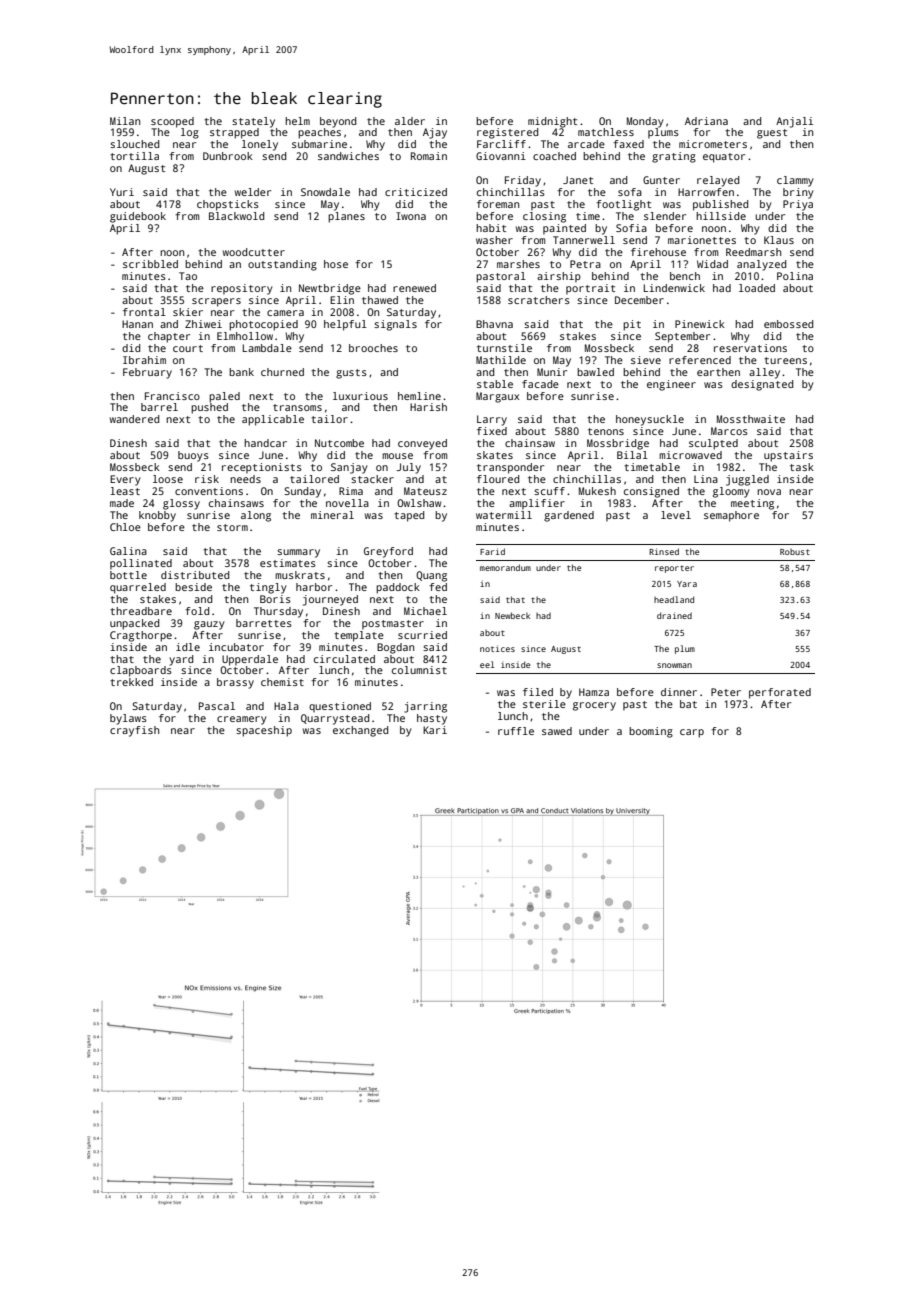 Image resolution: width=924 pixels, height=1308 pixels. Describe the element at coordinates (228, 156) in the page. I see `Dunbrook` at that location.
